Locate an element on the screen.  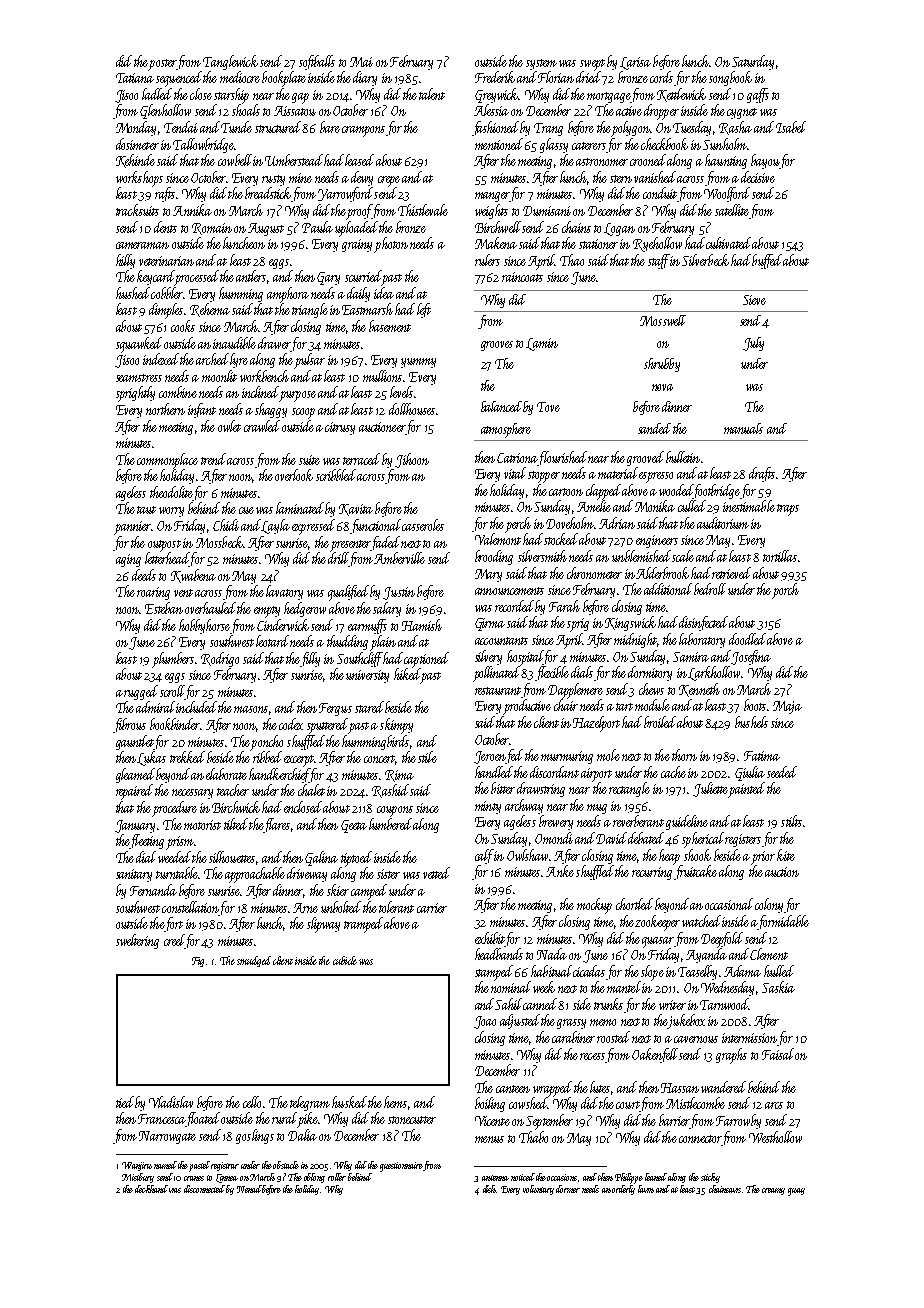
fashioned is located at coordinates (495, 128).
